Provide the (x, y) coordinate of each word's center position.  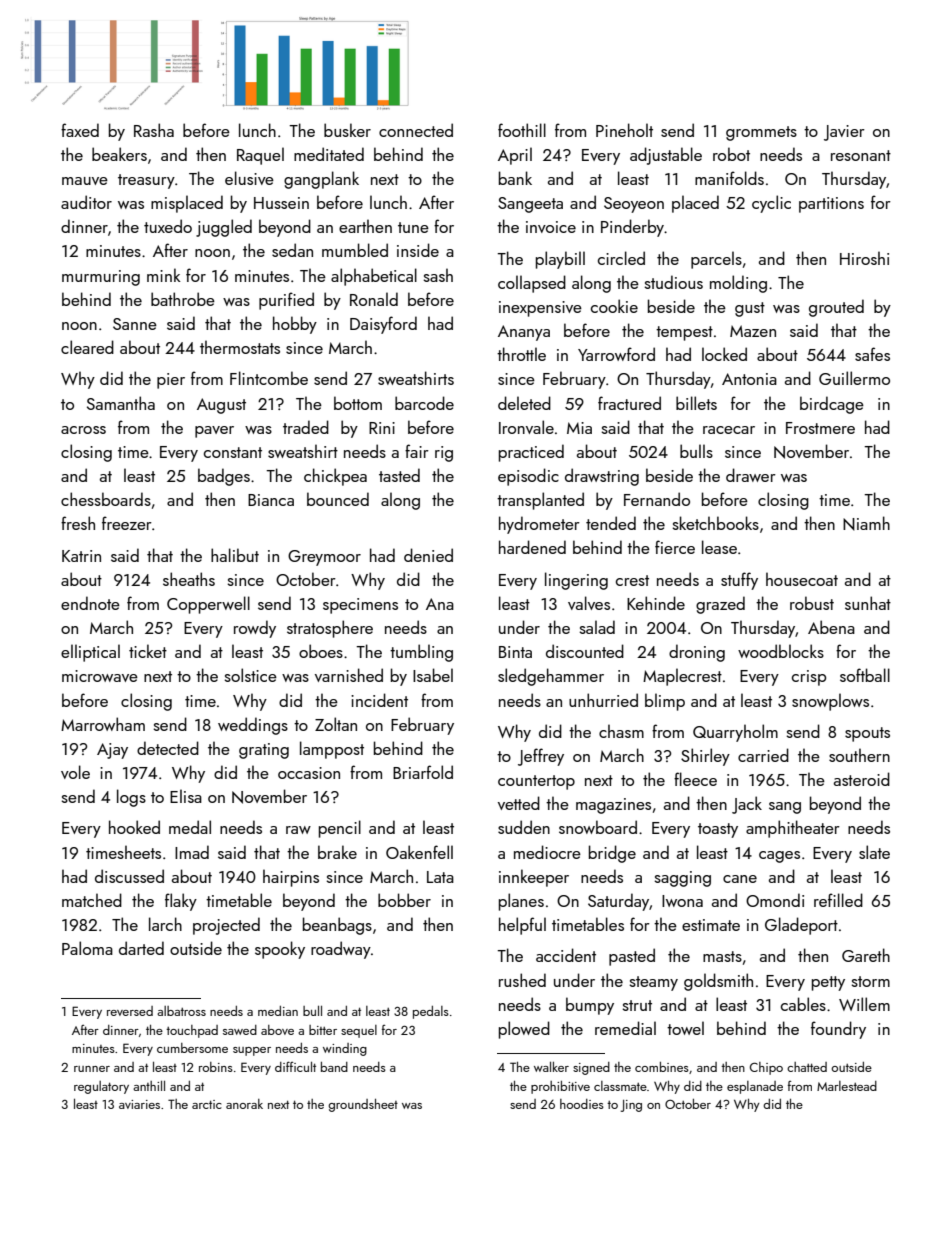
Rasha (154, 130)
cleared (87, 347)
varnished (349, 675)
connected (416, 130)
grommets (761, 133)
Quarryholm (735, 733)
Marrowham (103, 724)
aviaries (139, 1104)
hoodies (582, 1104)
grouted (836, 308)
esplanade (755, 1087)
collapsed (532, 284)
